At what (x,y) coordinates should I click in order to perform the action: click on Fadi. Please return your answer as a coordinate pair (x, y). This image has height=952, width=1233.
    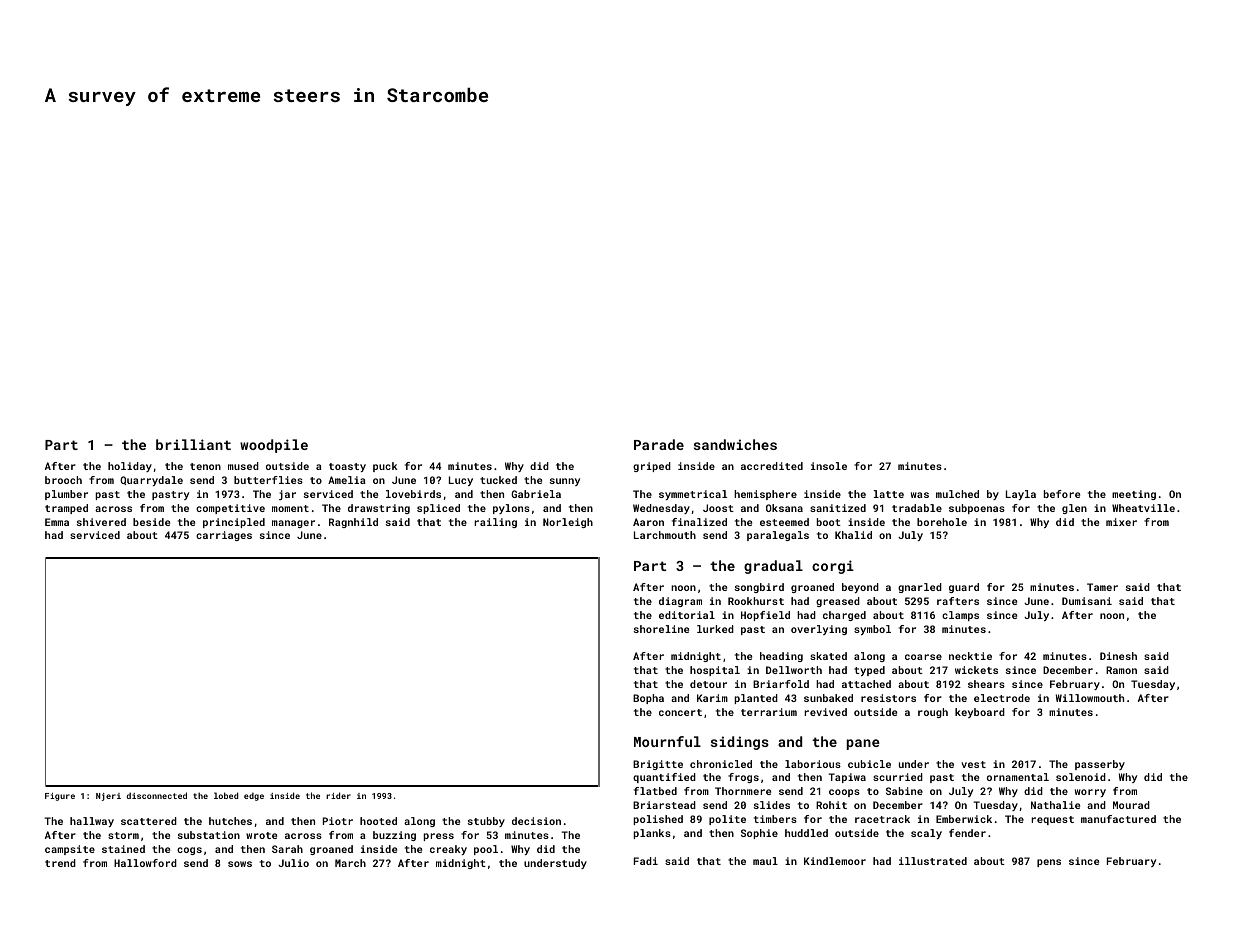
    Looking at the image, I should click on (646, 861).
